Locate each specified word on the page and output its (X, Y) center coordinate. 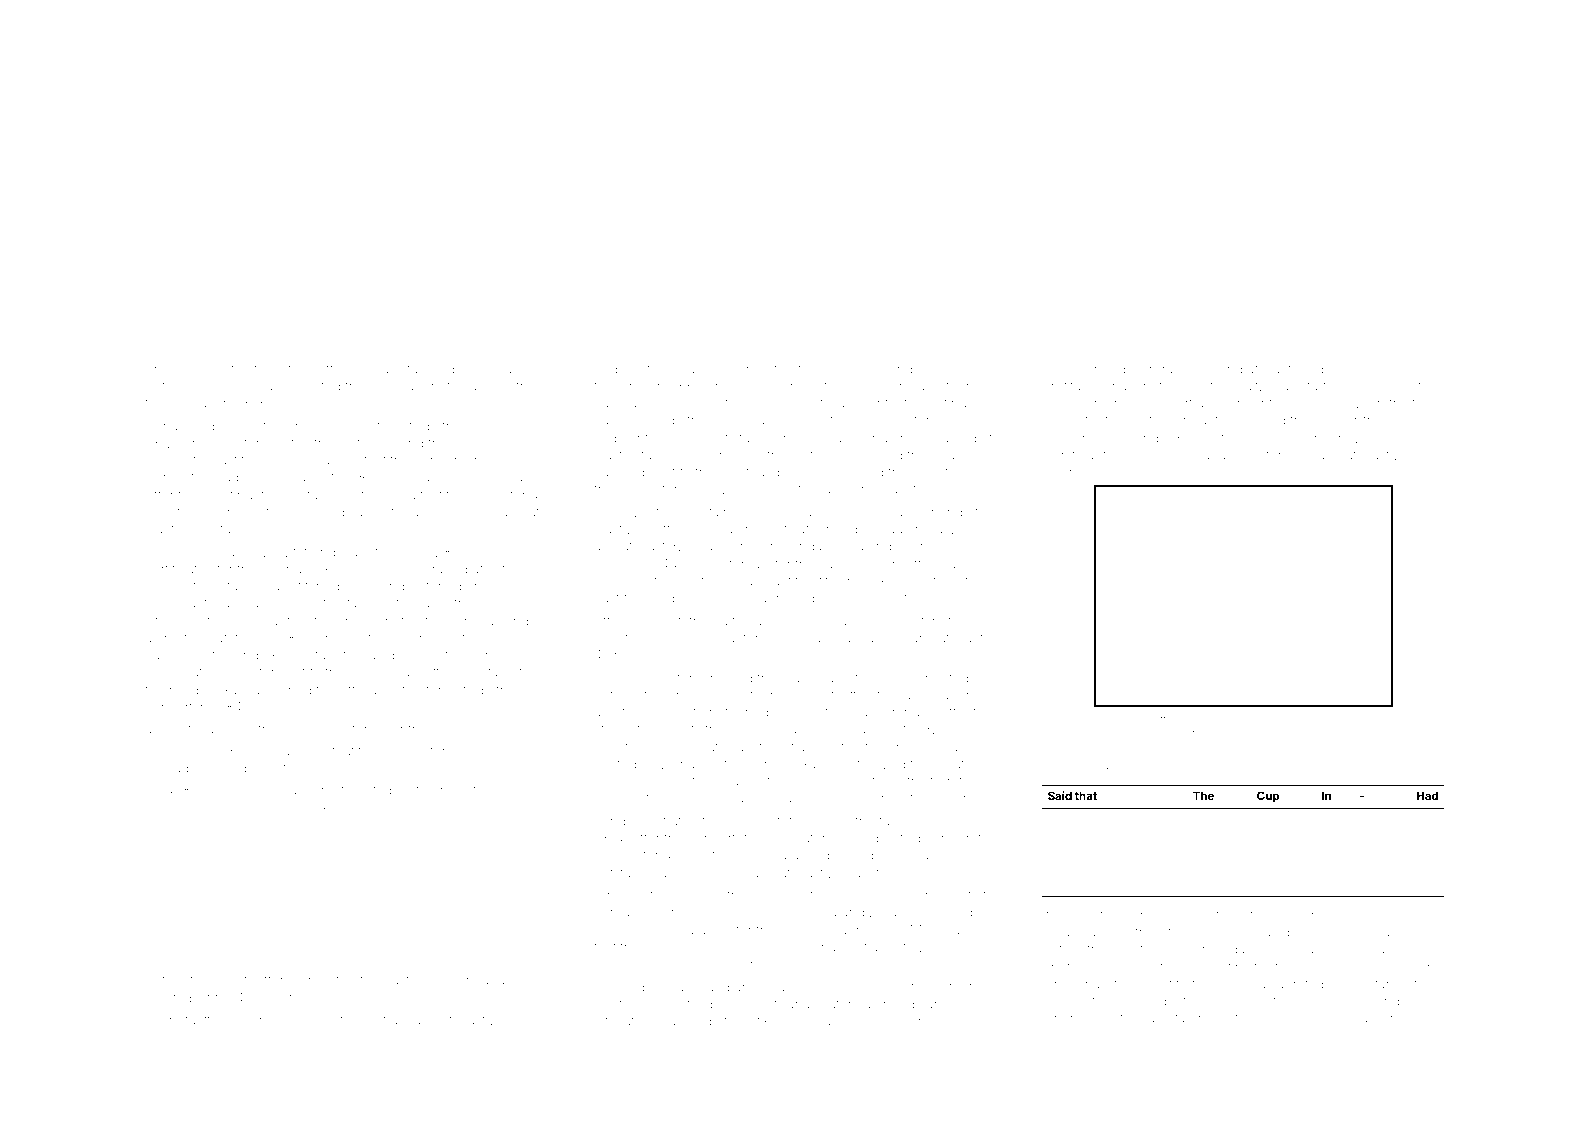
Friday (1125, 404)
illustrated (668, 821)
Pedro (1063, 884)
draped (445, 569)
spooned (622, 581)
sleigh (665, 1022)
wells (219, 791)
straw (393, 1021)
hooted (947, 678)
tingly (961, 405)
